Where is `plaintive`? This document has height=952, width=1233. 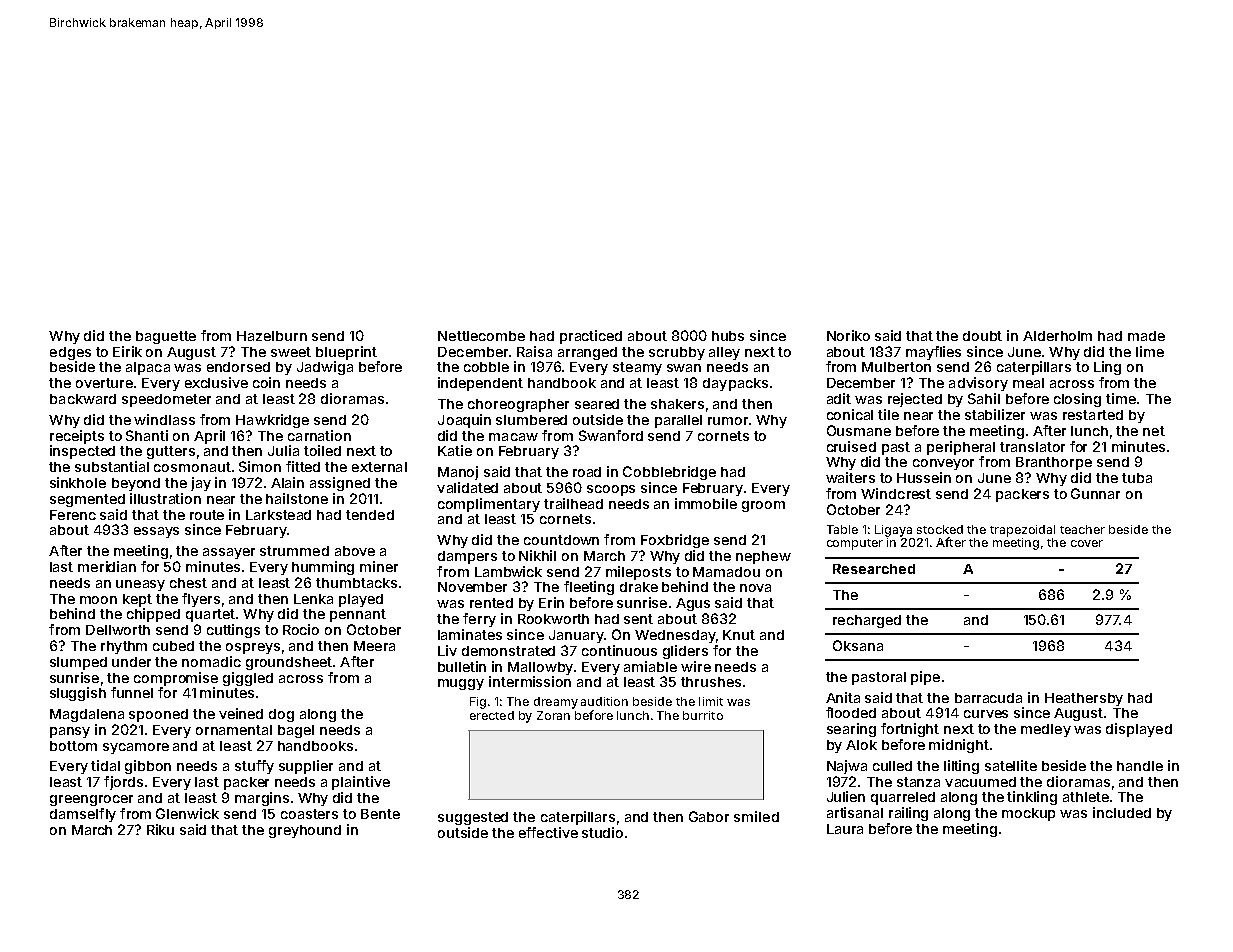
plaintive is located at coordinates (361, 783).
